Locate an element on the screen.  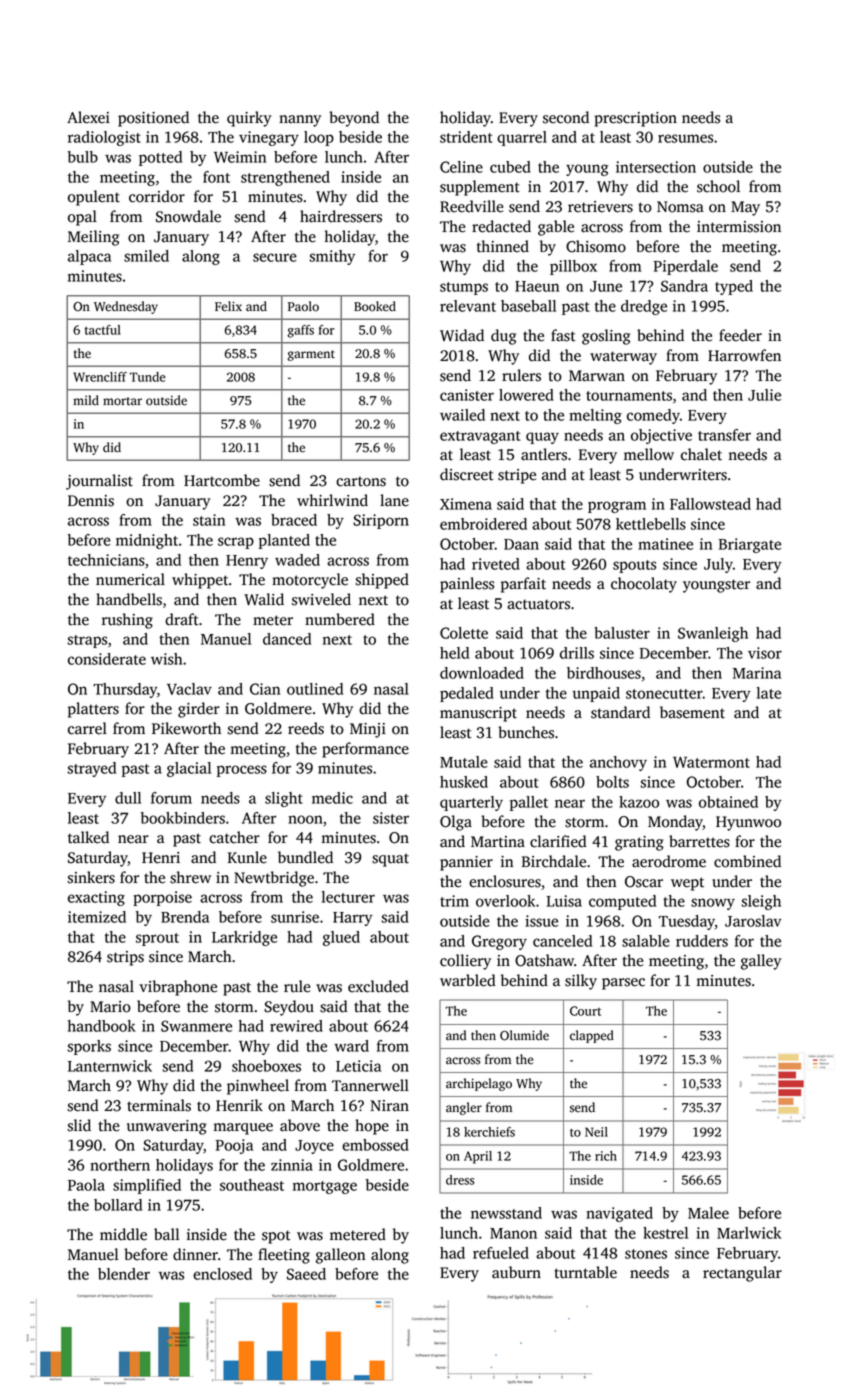
performance is located at coordinates (365, 750).
